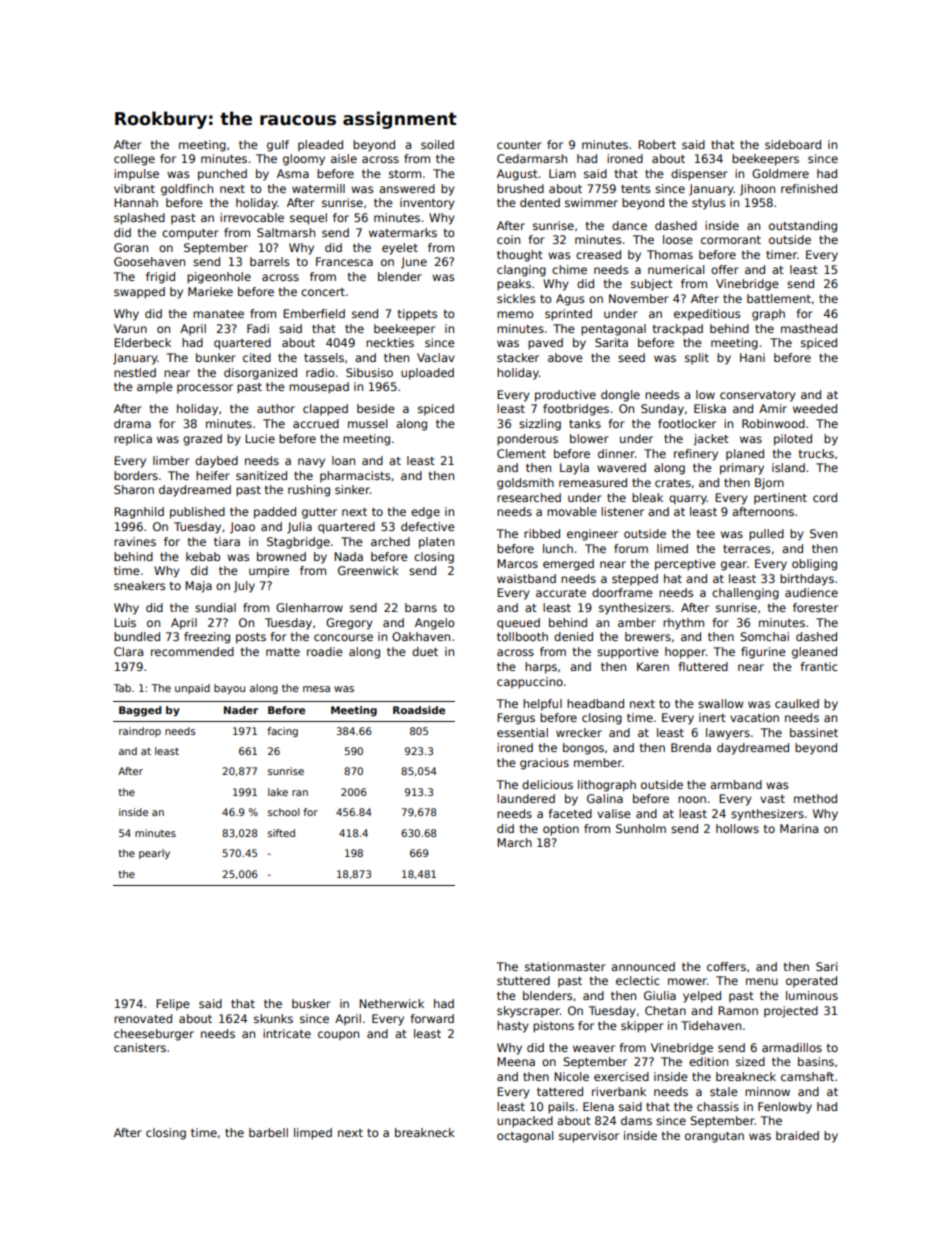 Image resolution: width=952 pixels, height=1233 pixels. I want to click on braided, so click(797, 1135).
